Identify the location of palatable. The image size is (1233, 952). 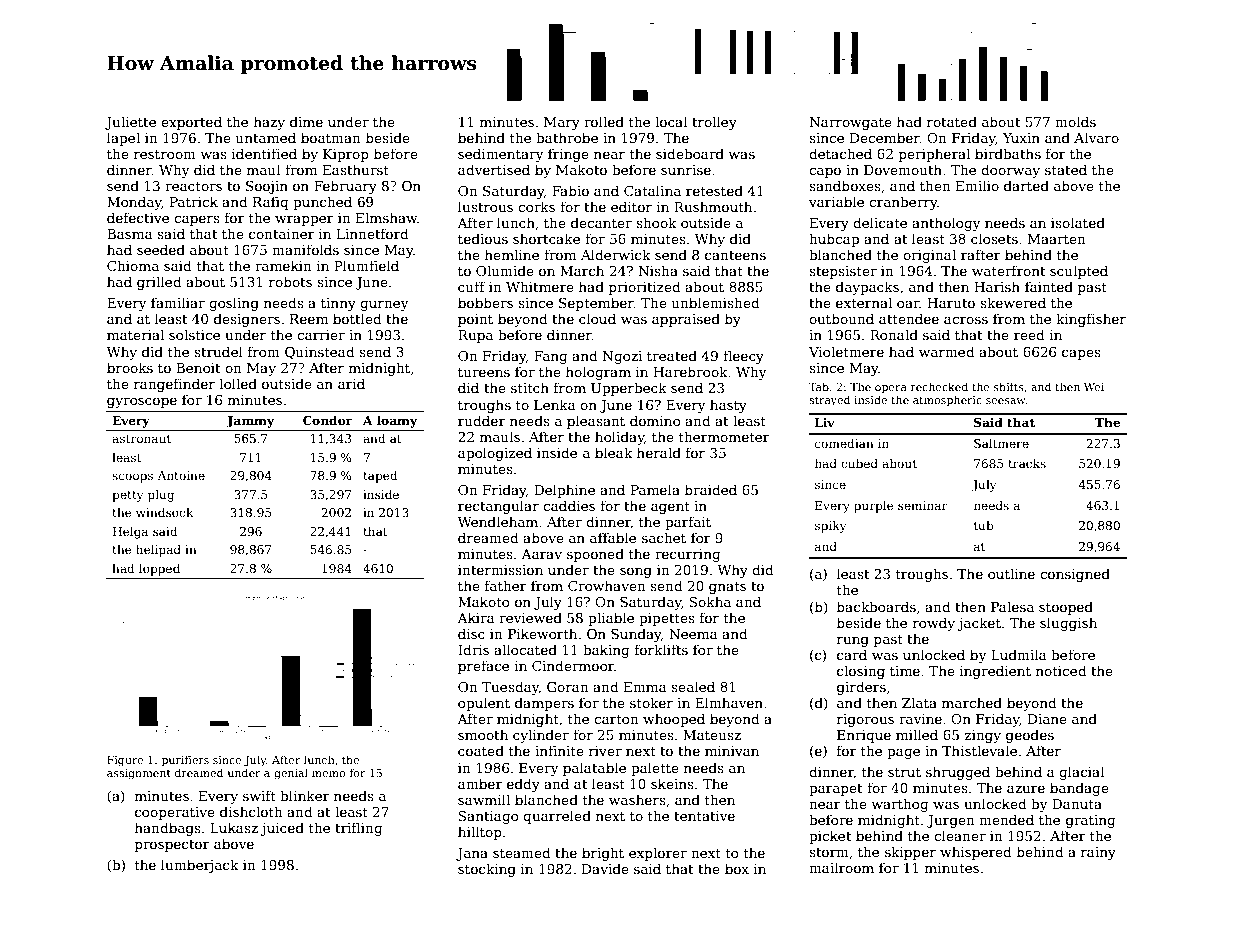
(594, 769).
